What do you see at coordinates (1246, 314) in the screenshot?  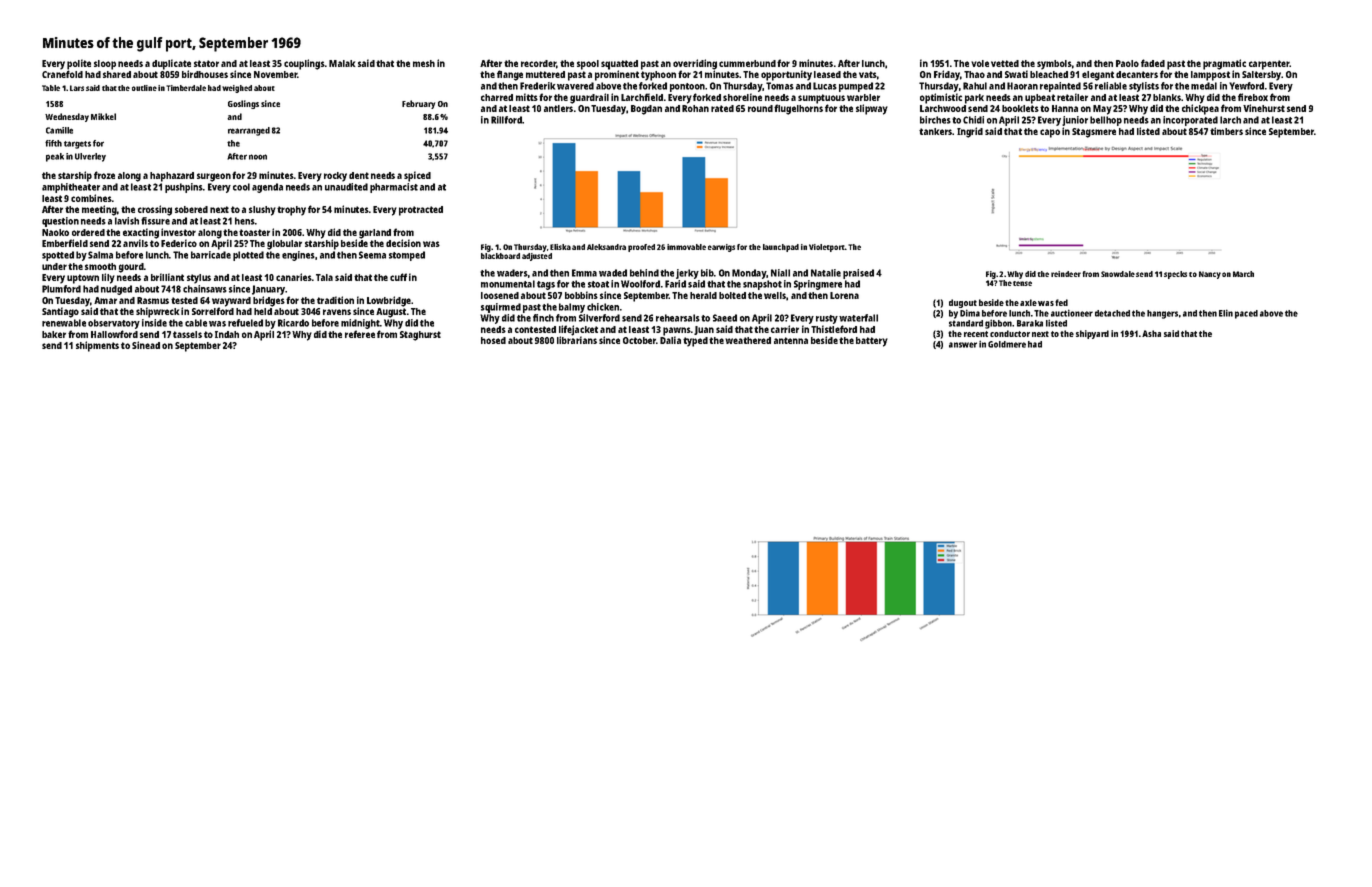 I see `paced` at bounding box center [1246, 314].
